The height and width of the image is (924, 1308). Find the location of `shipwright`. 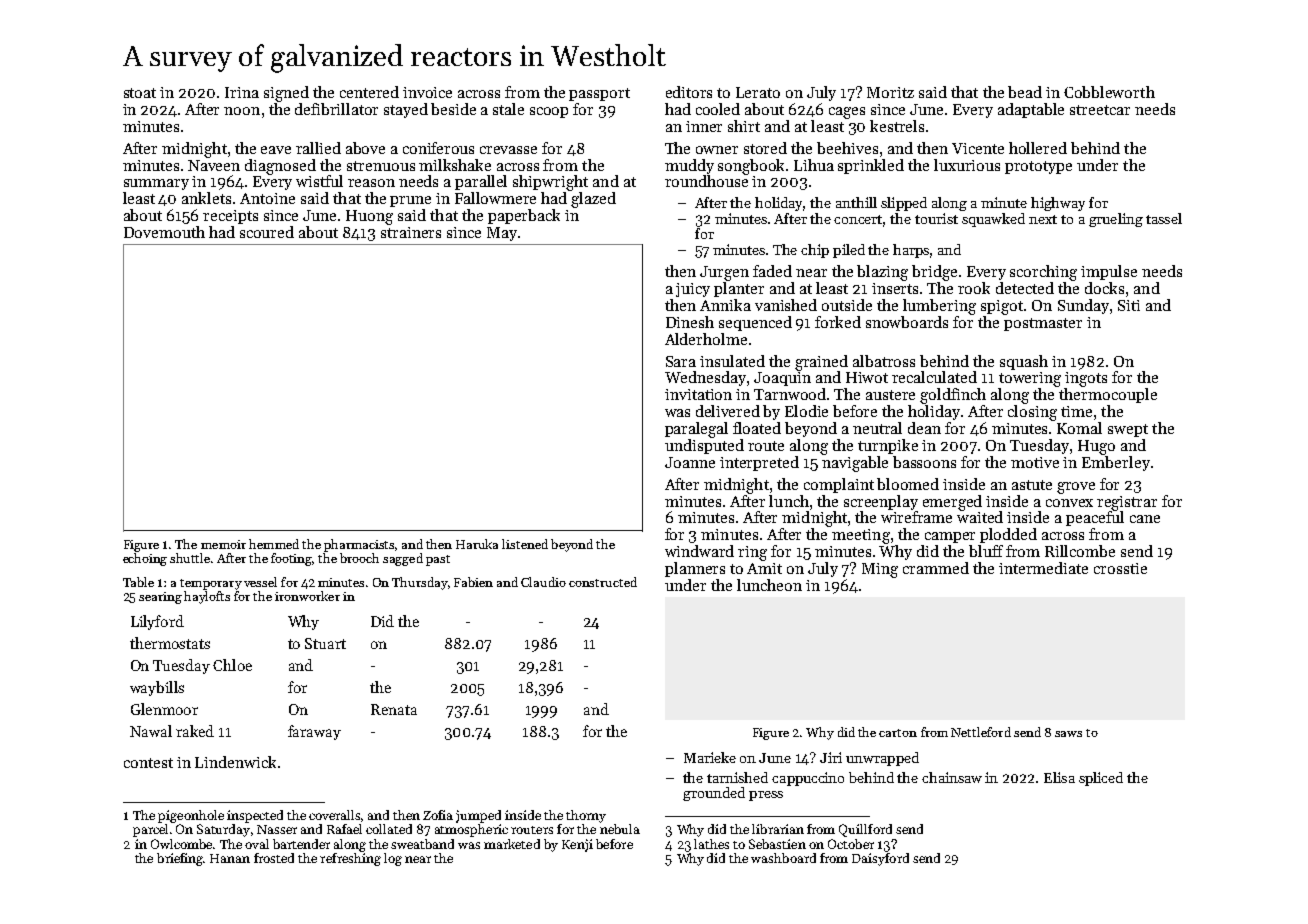

shipwright is located at coordinates (550, 183).
